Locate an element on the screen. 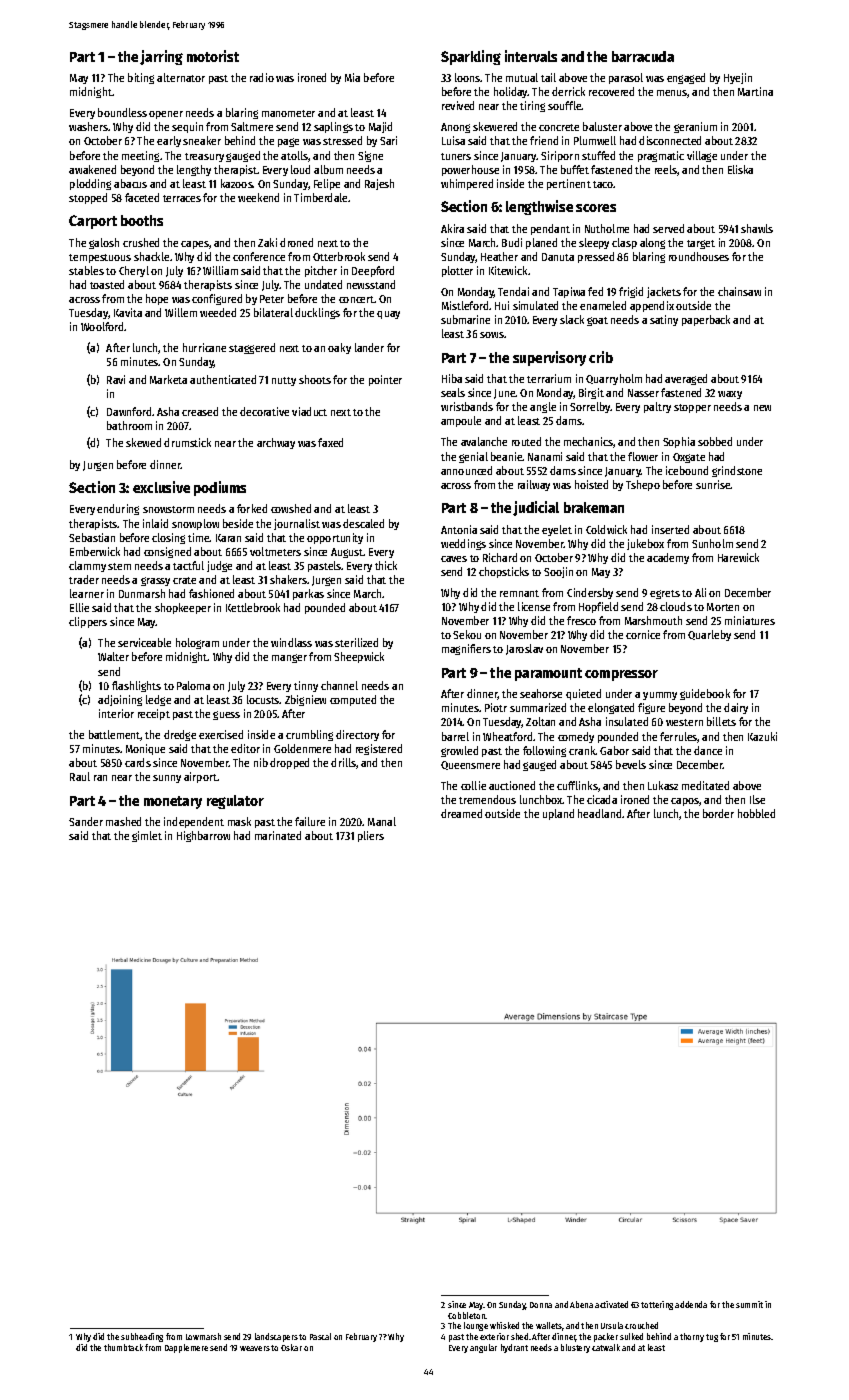  thumbtack is located at coordinates (123, 1347).
